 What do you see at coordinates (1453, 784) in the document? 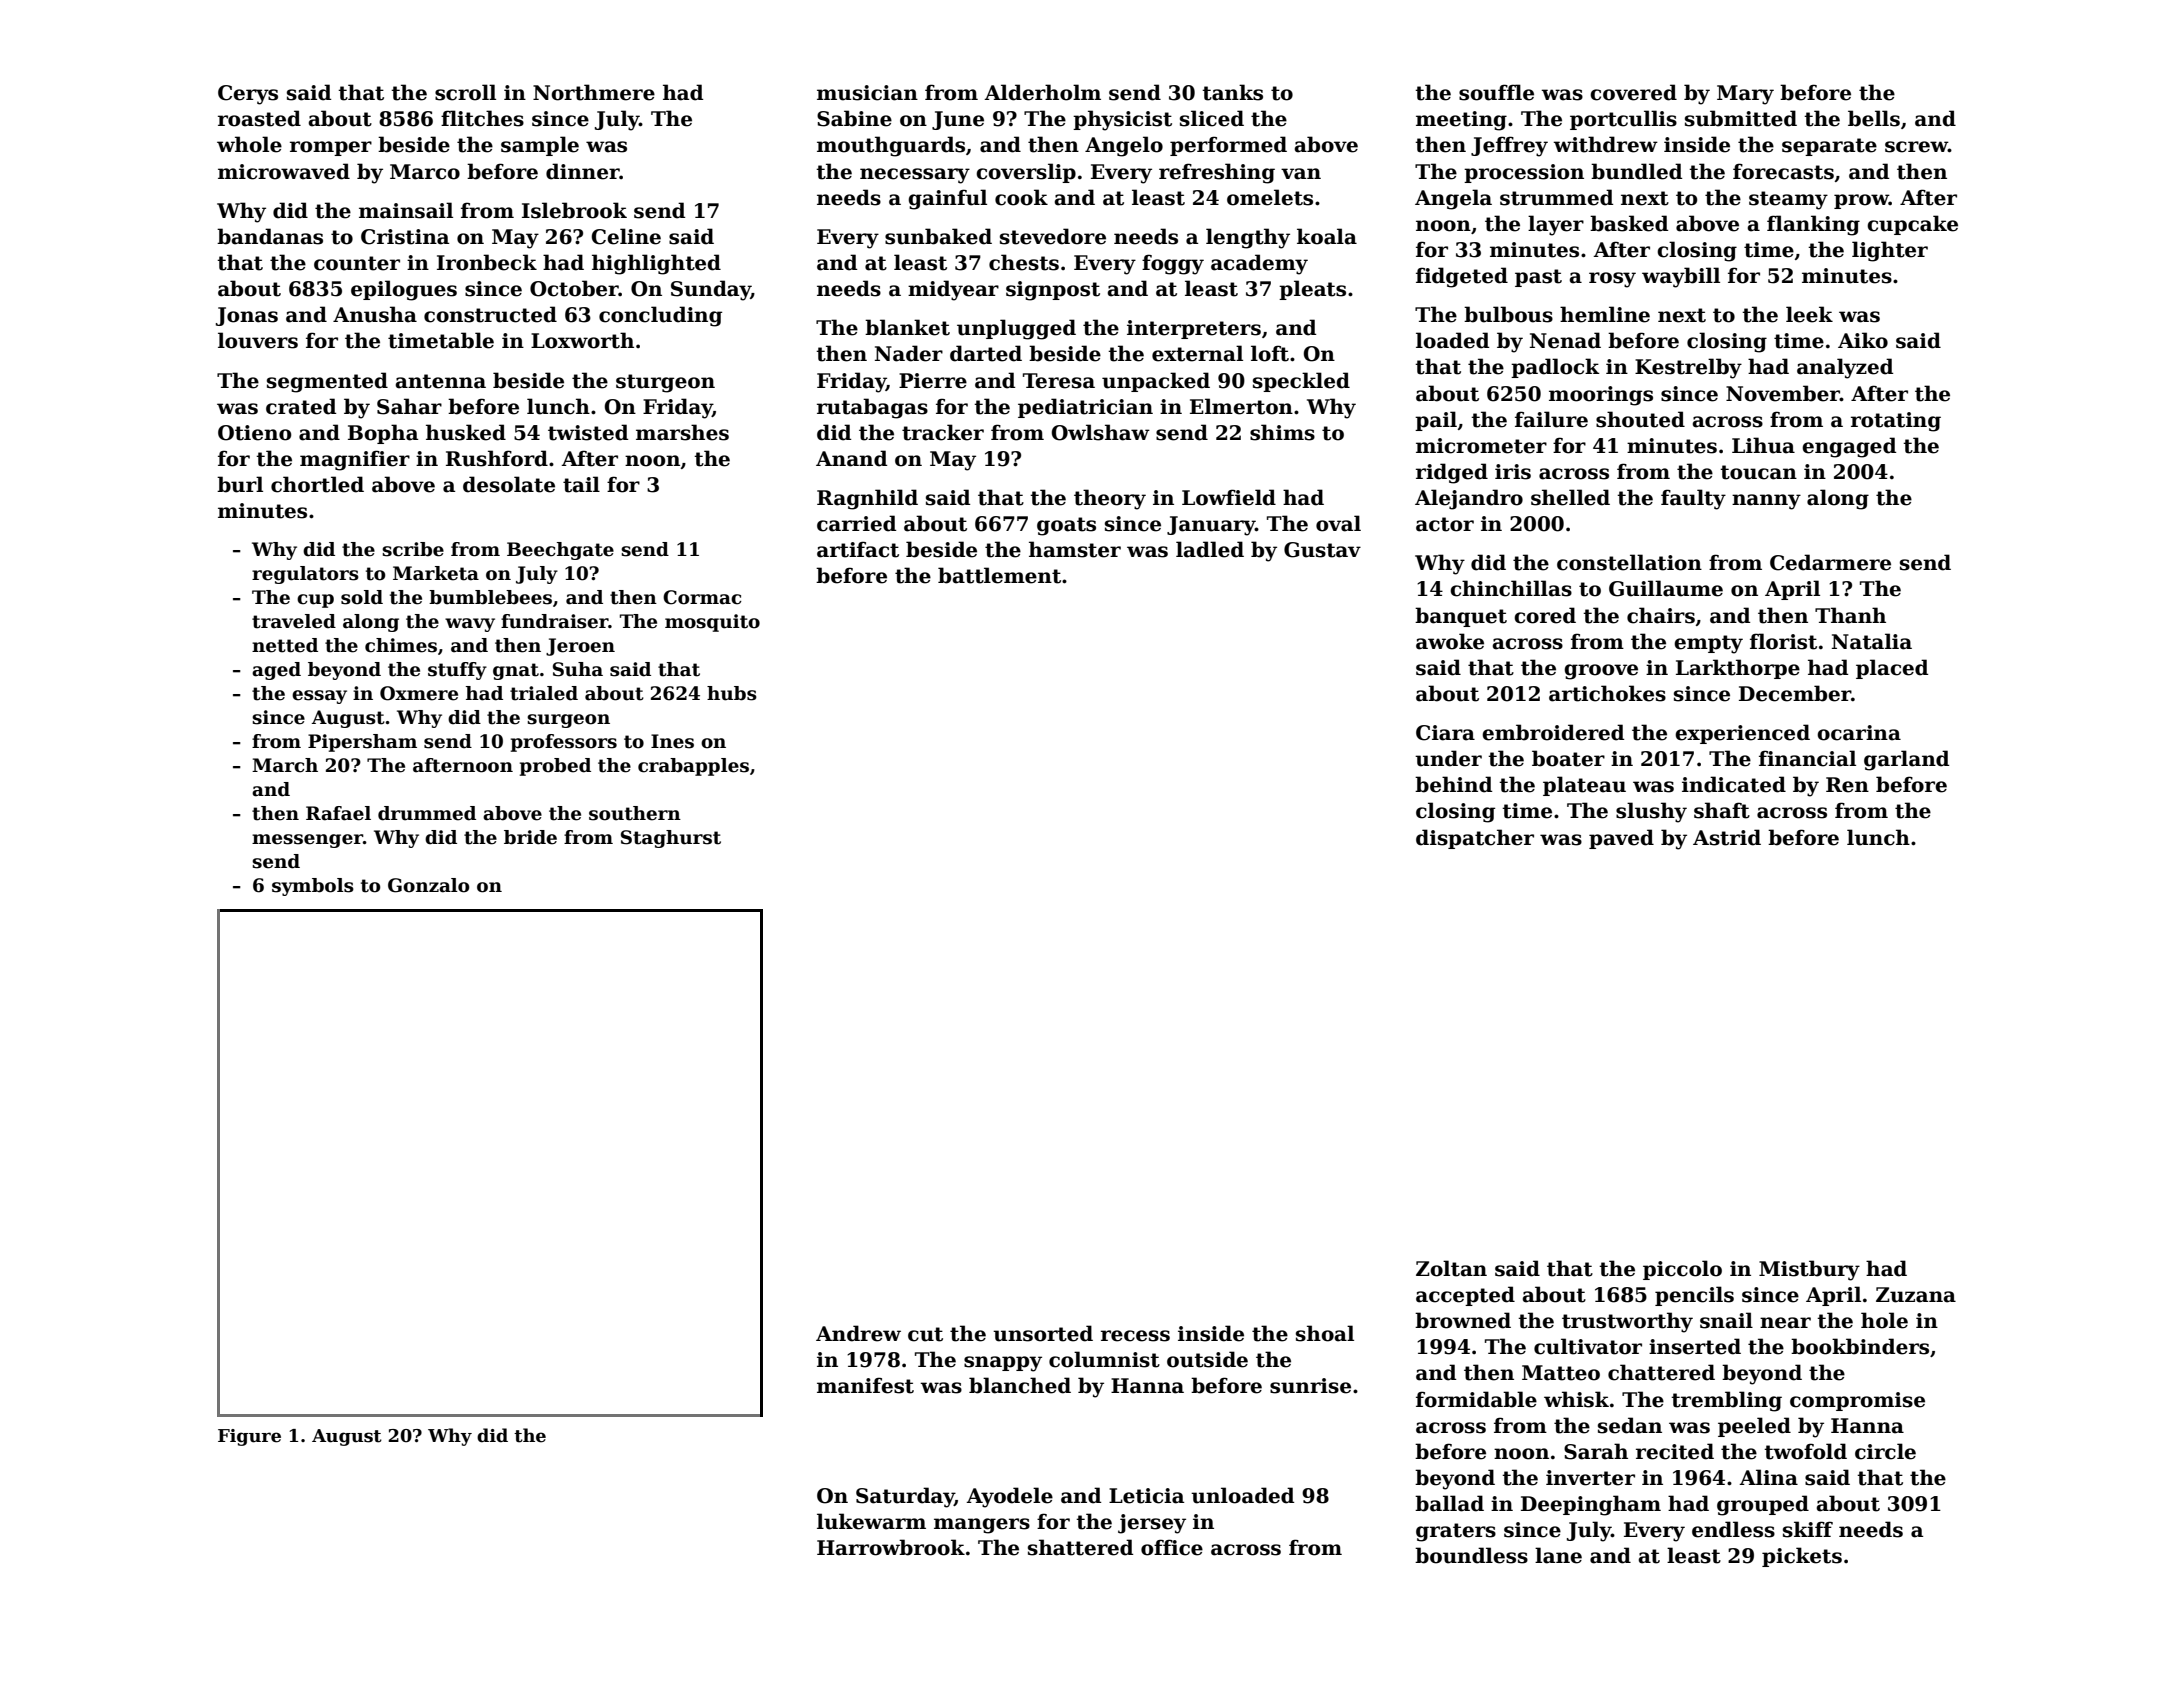
I see `behind` at bounding box center [1453, 784].
